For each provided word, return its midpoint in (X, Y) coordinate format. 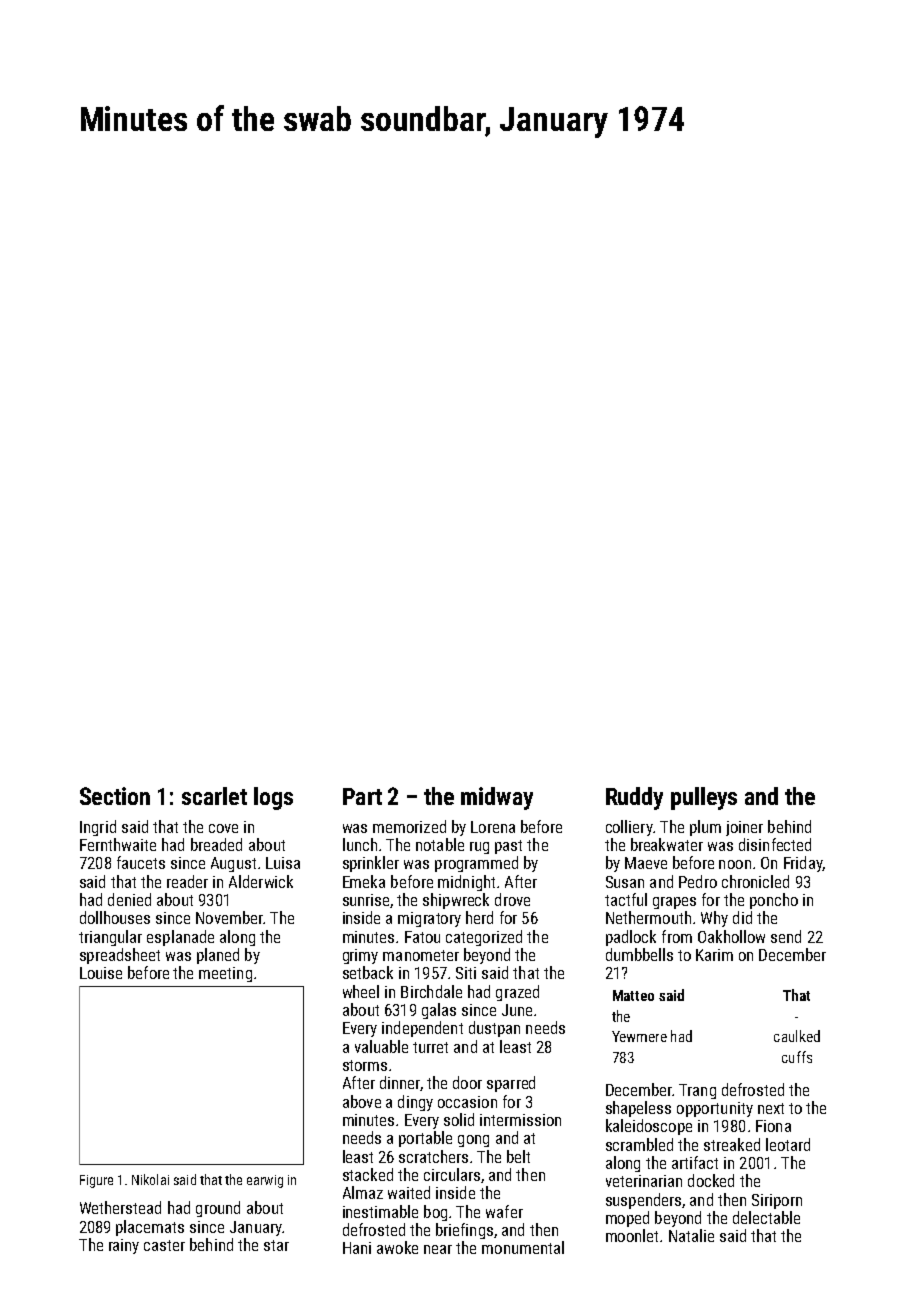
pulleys (704, 798)
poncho (774, 901)
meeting (225, 974)
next (771, 1108)
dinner (400, 1082)
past (508, 847)
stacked (368, 1174)
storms (365, 1065)
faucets (141, 862)
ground (218, 1209)
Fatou (422, 937)
